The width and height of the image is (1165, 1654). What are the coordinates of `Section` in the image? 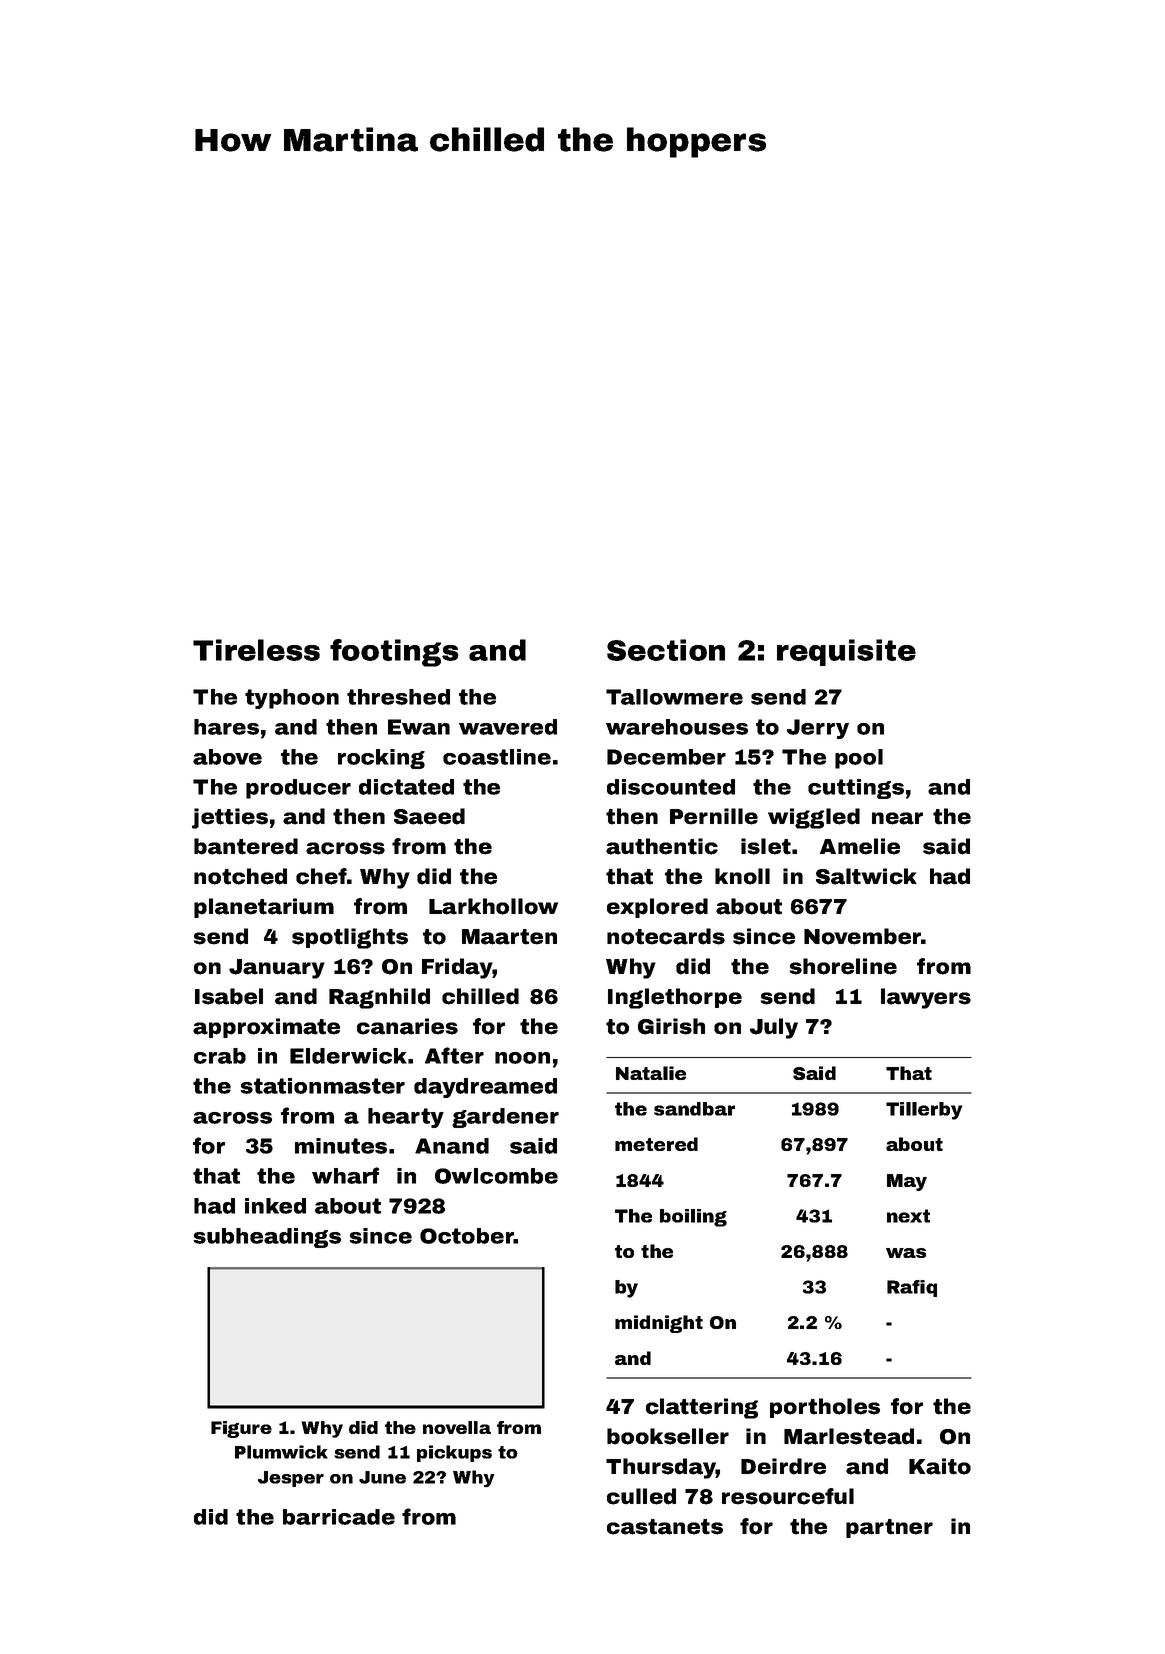 It's located at (666, 650).
